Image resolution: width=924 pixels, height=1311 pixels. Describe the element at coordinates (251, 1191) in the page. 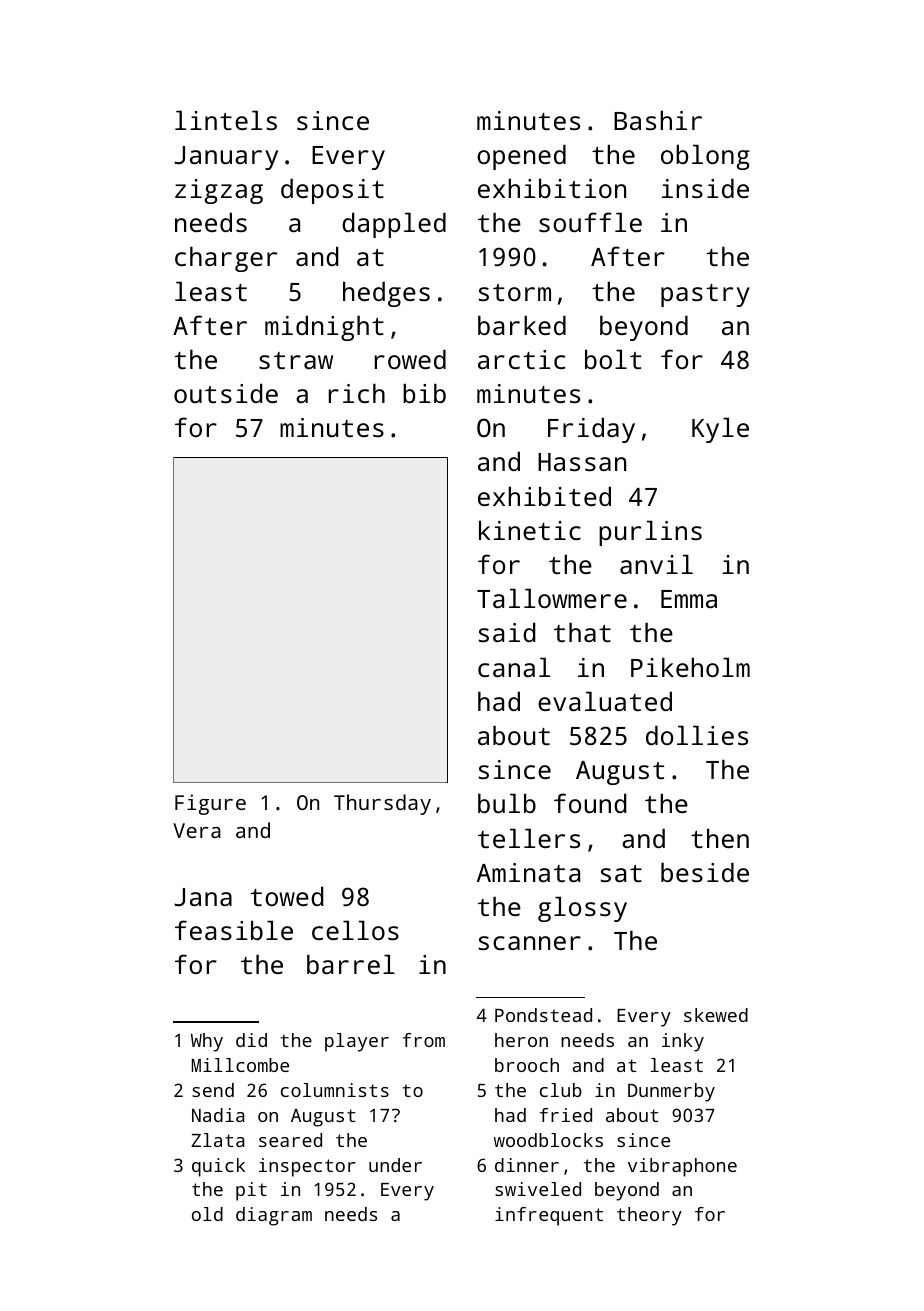

I see `pit` at that location.
